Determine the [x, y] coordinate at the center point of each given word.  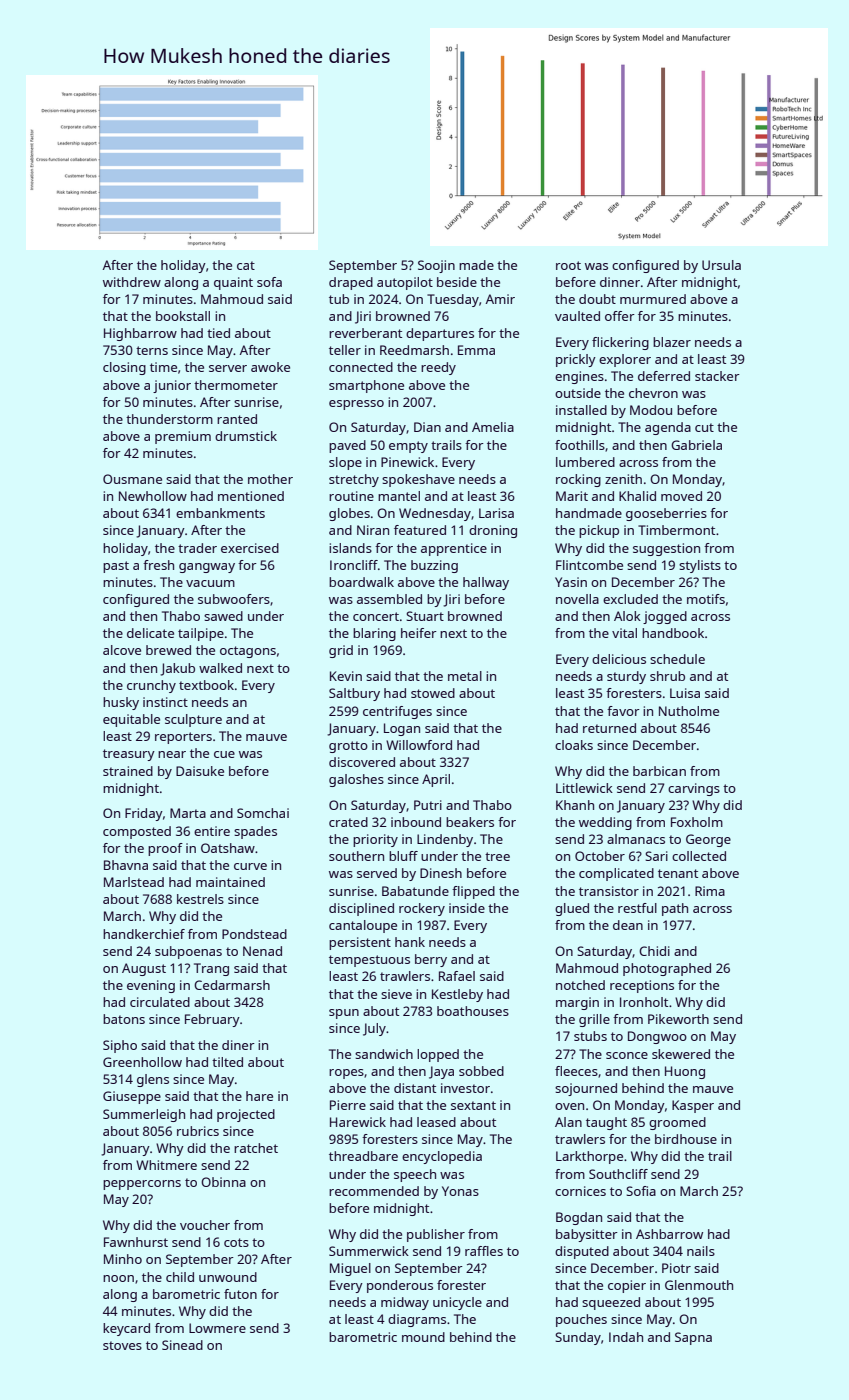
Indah [626, 1337]
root [568, 265]
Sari [656, 856]
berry [431, 960]
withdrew [132, 282]
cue [224, 754]
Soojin [436, 266]
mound [423, 1337]
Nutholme [689, 711]
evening [151, 986]
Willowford [419, 745]
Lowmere [217, 1328]
